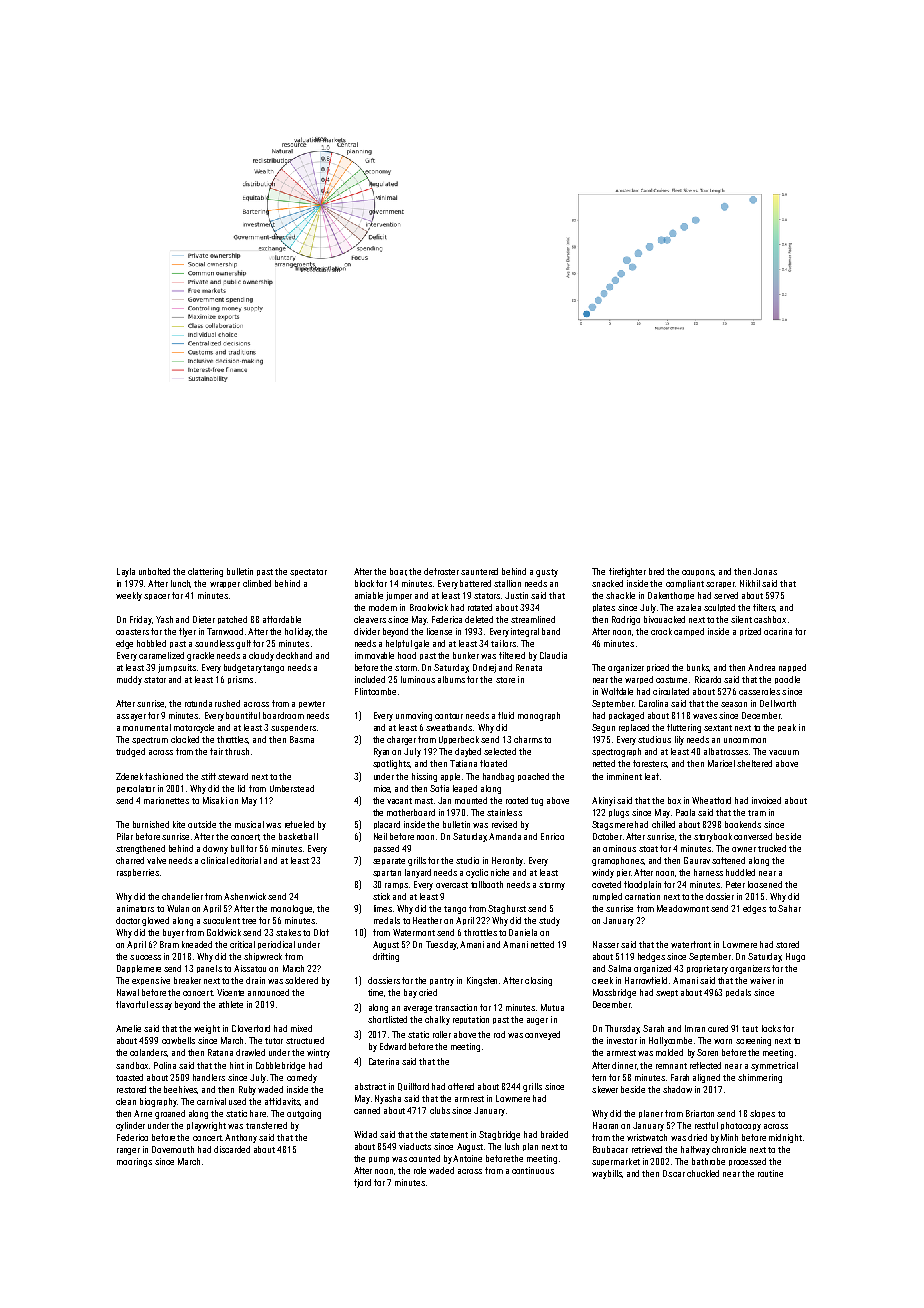  Describe the element at coordinates (129, 776) in the screenshot. I see `Zdenek` at that location.
